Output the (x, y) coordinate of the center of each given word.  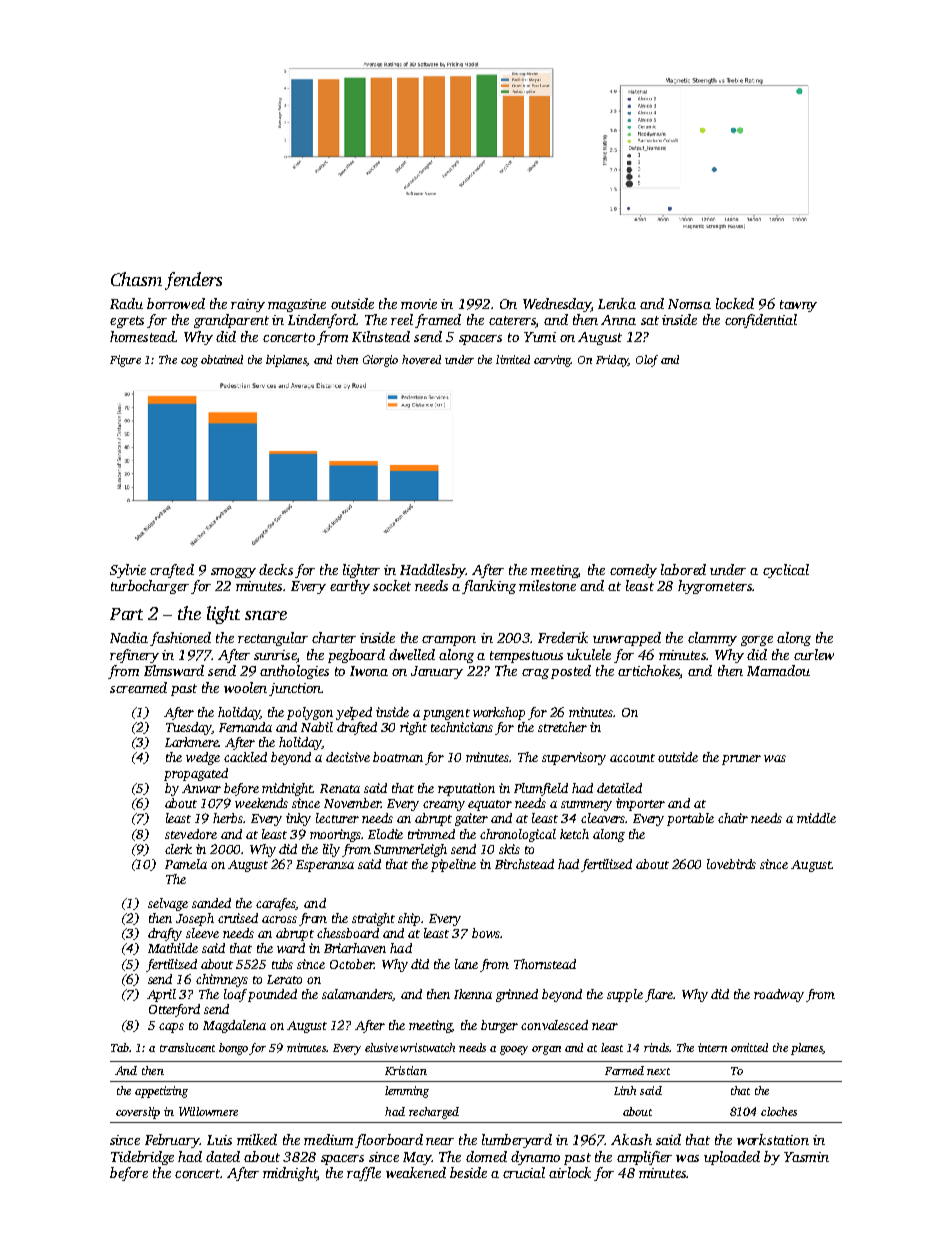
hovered (421, 359)
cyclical (786, 571)
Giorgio (380, 361)
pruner (741, 760)
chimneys (222, 980)
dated (223, 1156)
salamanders (357, 995)
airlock (570, 1172)
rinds (656, 1047)
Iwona (369, 671)
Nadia (129, 637)
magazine (297, 305)
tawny (798, 306)
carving (552, 361)
